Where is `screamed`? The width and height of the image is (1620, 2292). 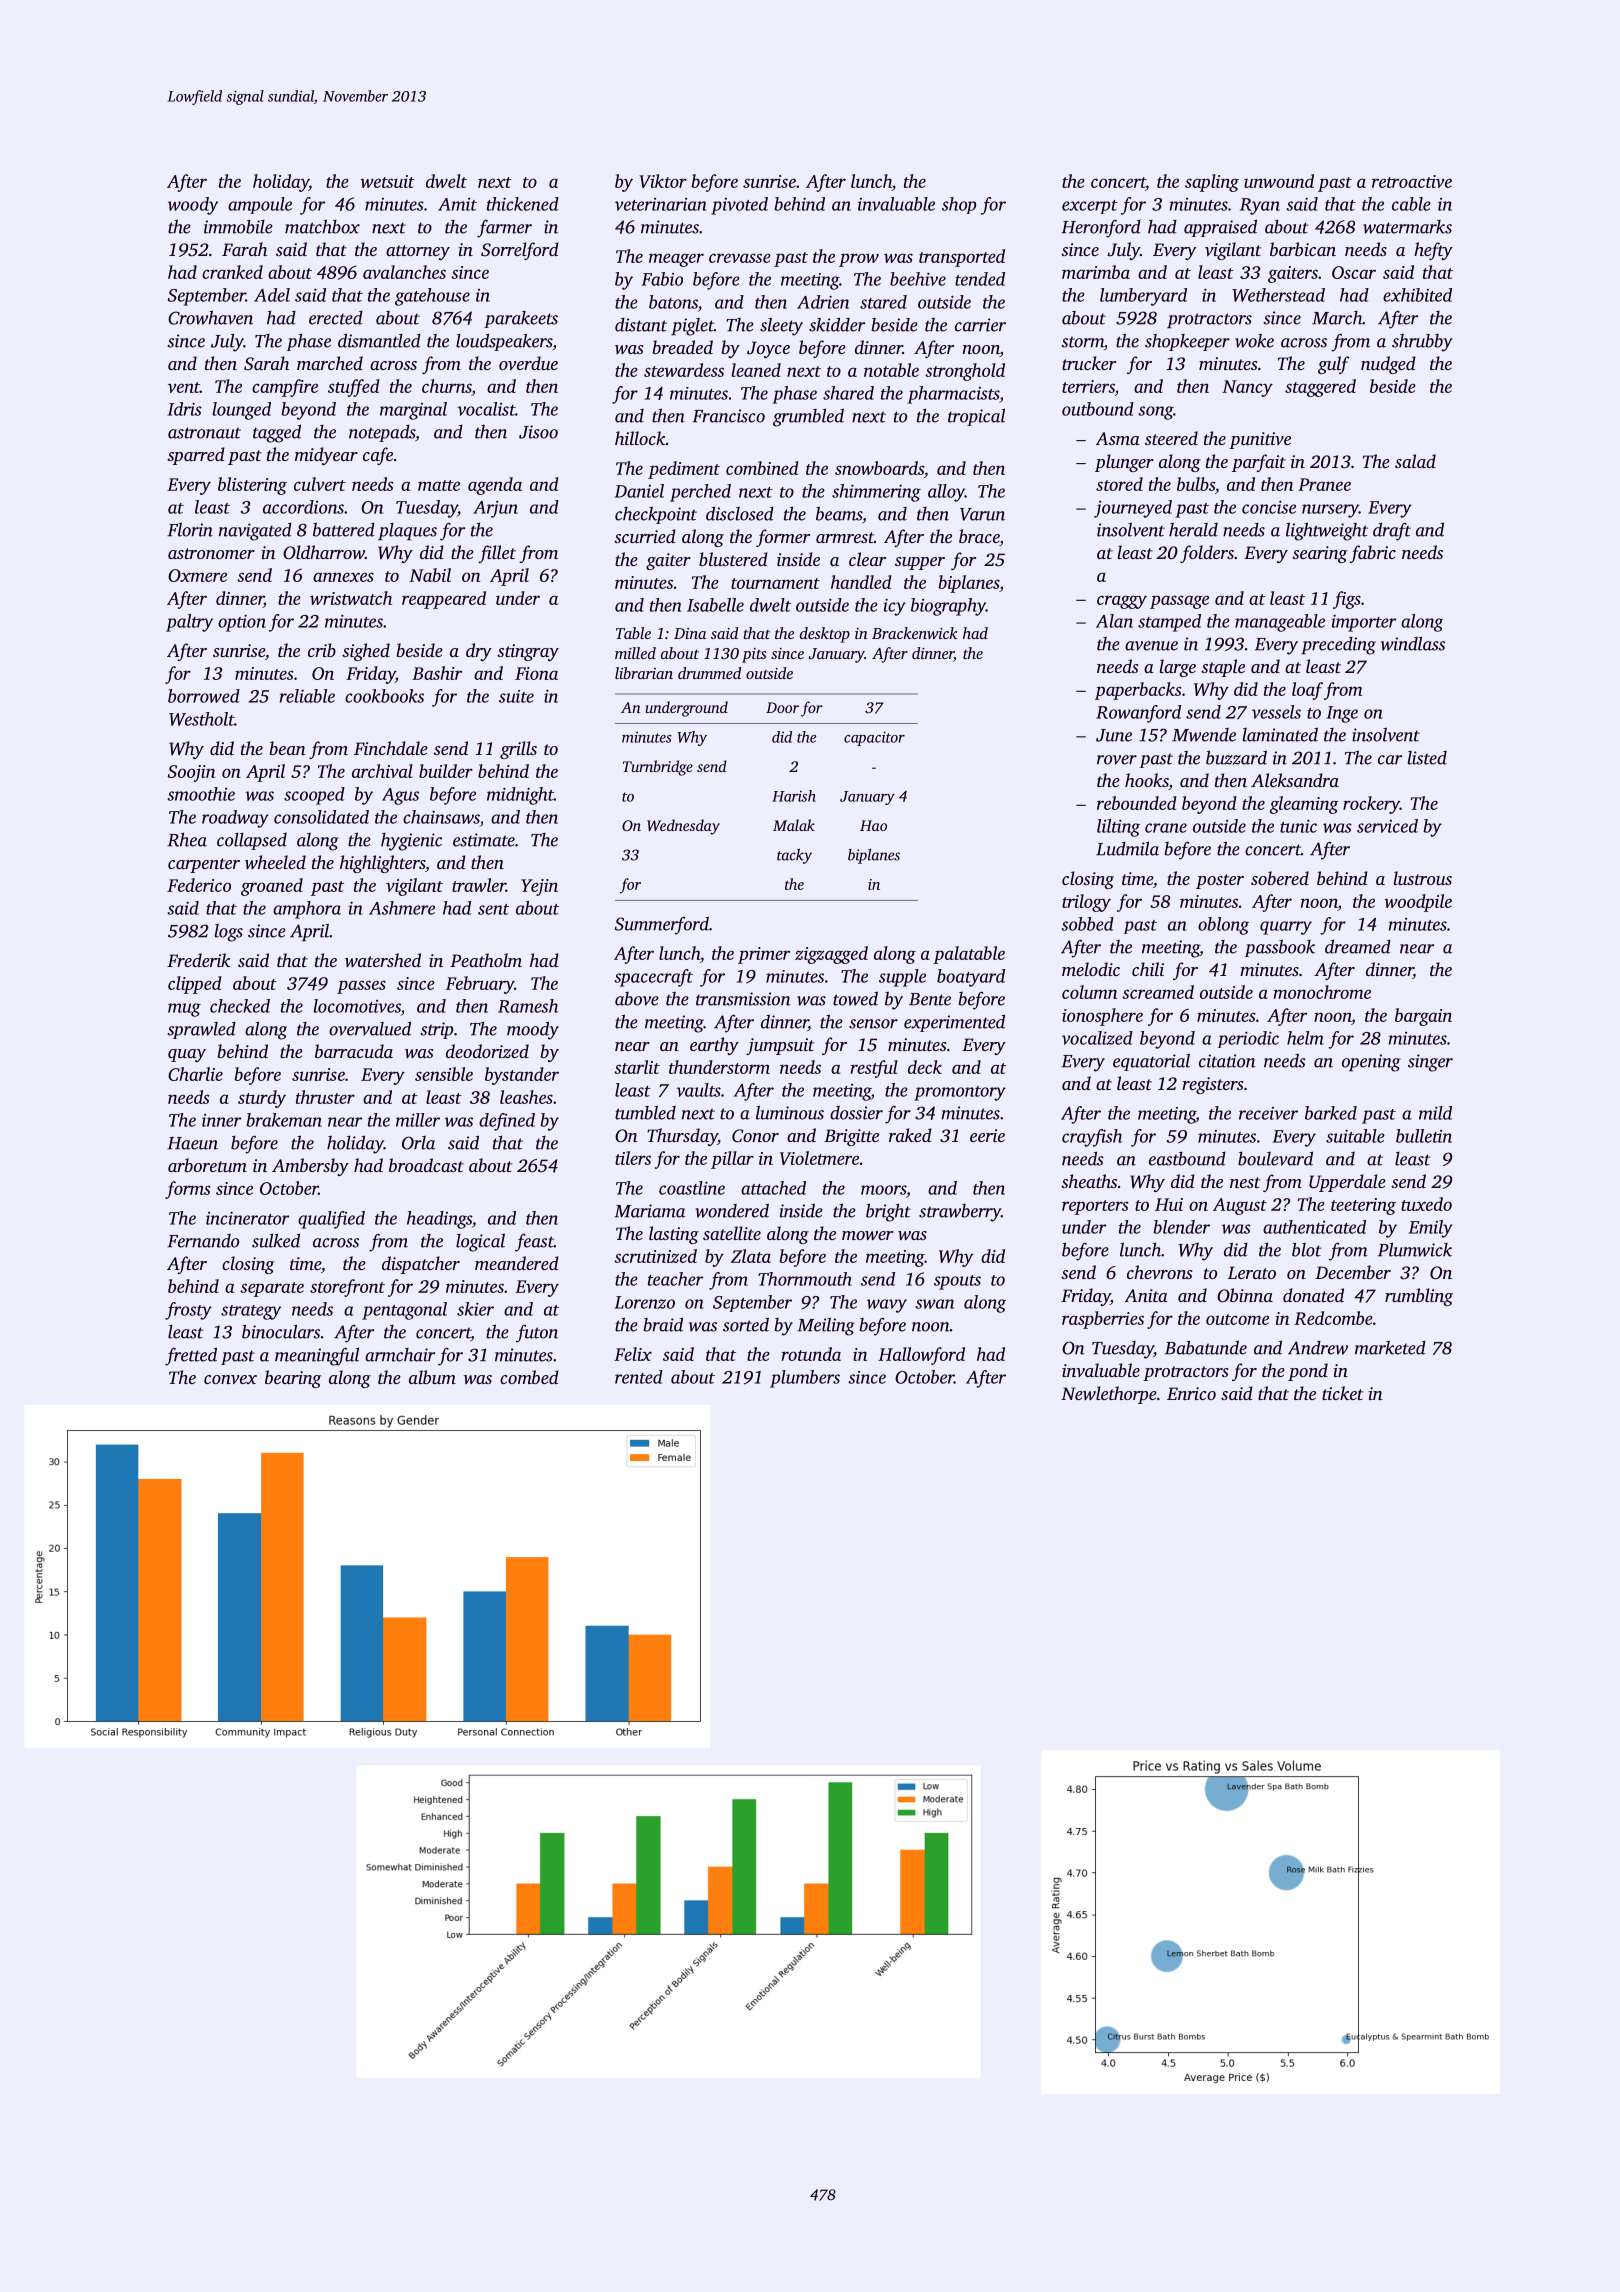
screamed is located at coordinates (1158, 992).
